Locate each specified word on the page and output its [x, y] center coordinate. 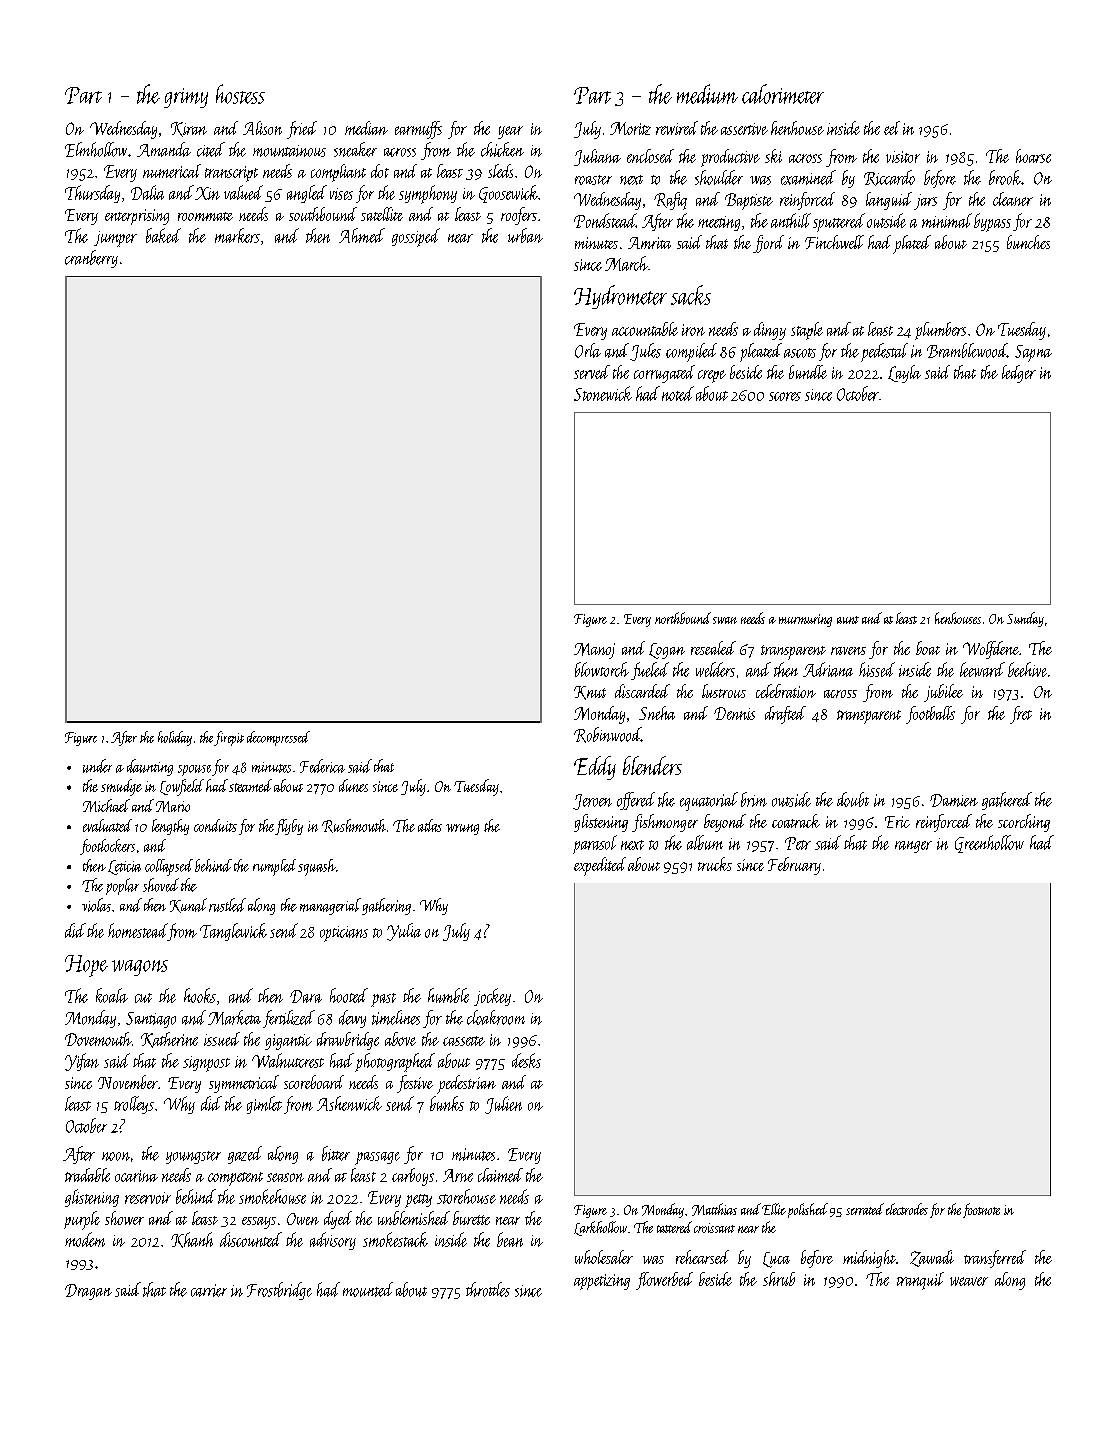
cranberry [91, 259]
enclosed [650, 156]
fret [1021, 715]
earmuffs [418, 130]
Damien [954, 800]
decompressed [278, 738]
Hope [86, 966]
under [97, 766]
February [794, 866]
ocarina [136, 1176]
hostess [240, 94]
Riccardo [889, 178]
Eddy [595, 768]
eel [892, 128]
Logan [667, 651]
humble [448, 995]
